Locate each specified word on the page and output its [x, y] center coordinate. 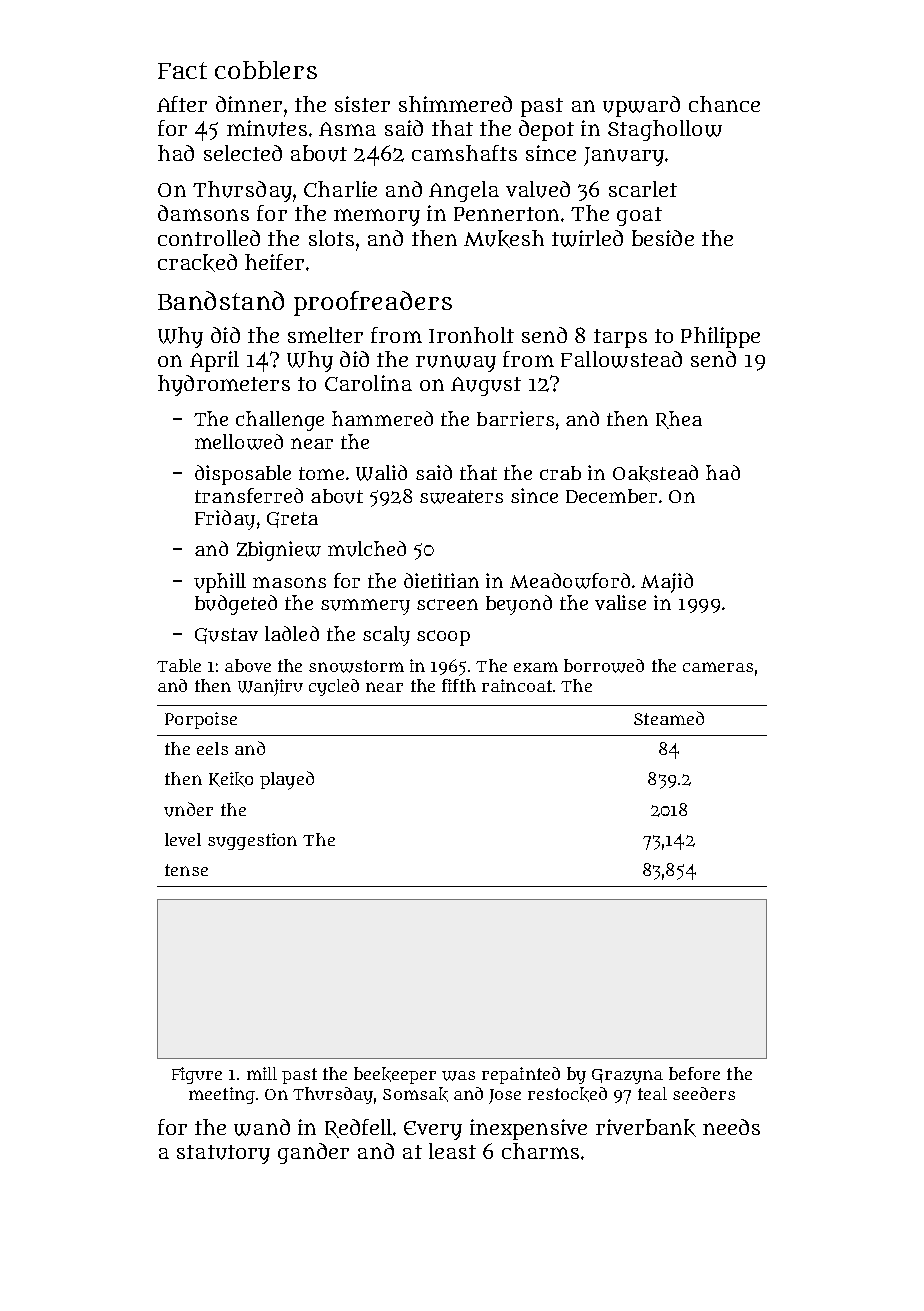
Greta [292, 520]
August [486, 386]
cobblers [266, 70]
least [452, 1151]
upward [641, 106]
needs [731, 1127]
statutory [223, 1154]
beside [663, 238]
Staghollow [665, 130]
